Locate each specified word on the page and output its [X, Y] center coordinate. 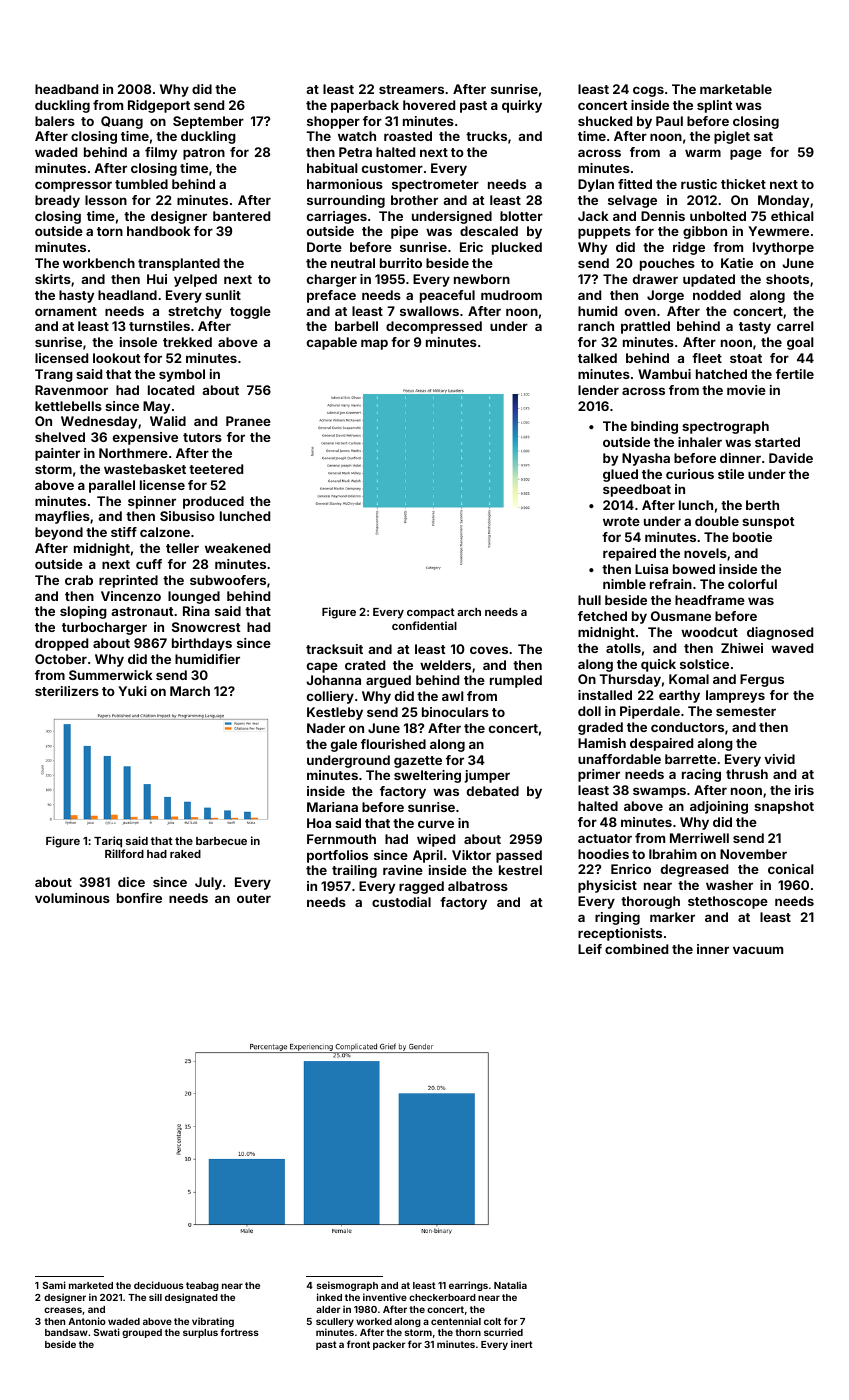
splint [715, 106]
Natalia [510, 1285]
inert [522, 1344]
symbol [182, 375]
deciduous [159, 1285]
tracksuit [334, 649]
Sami [54, 1285]
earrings [468, 1286]
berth [762, 505]
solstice [704, 664]
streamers [411, 89]
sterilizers [67, 691]
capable [332, 343]
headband [66, 89]
